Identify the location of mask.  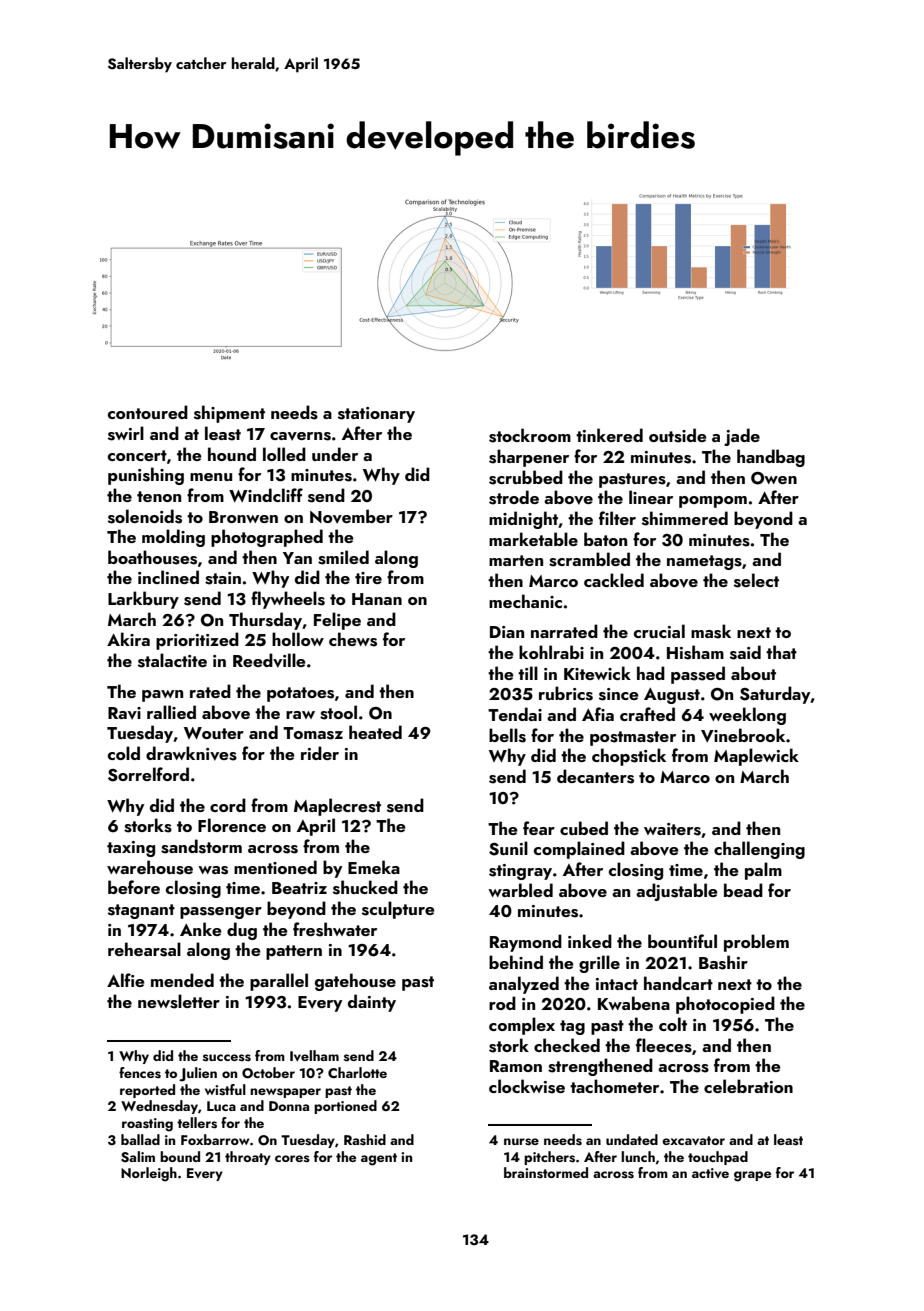
(711, 631).
